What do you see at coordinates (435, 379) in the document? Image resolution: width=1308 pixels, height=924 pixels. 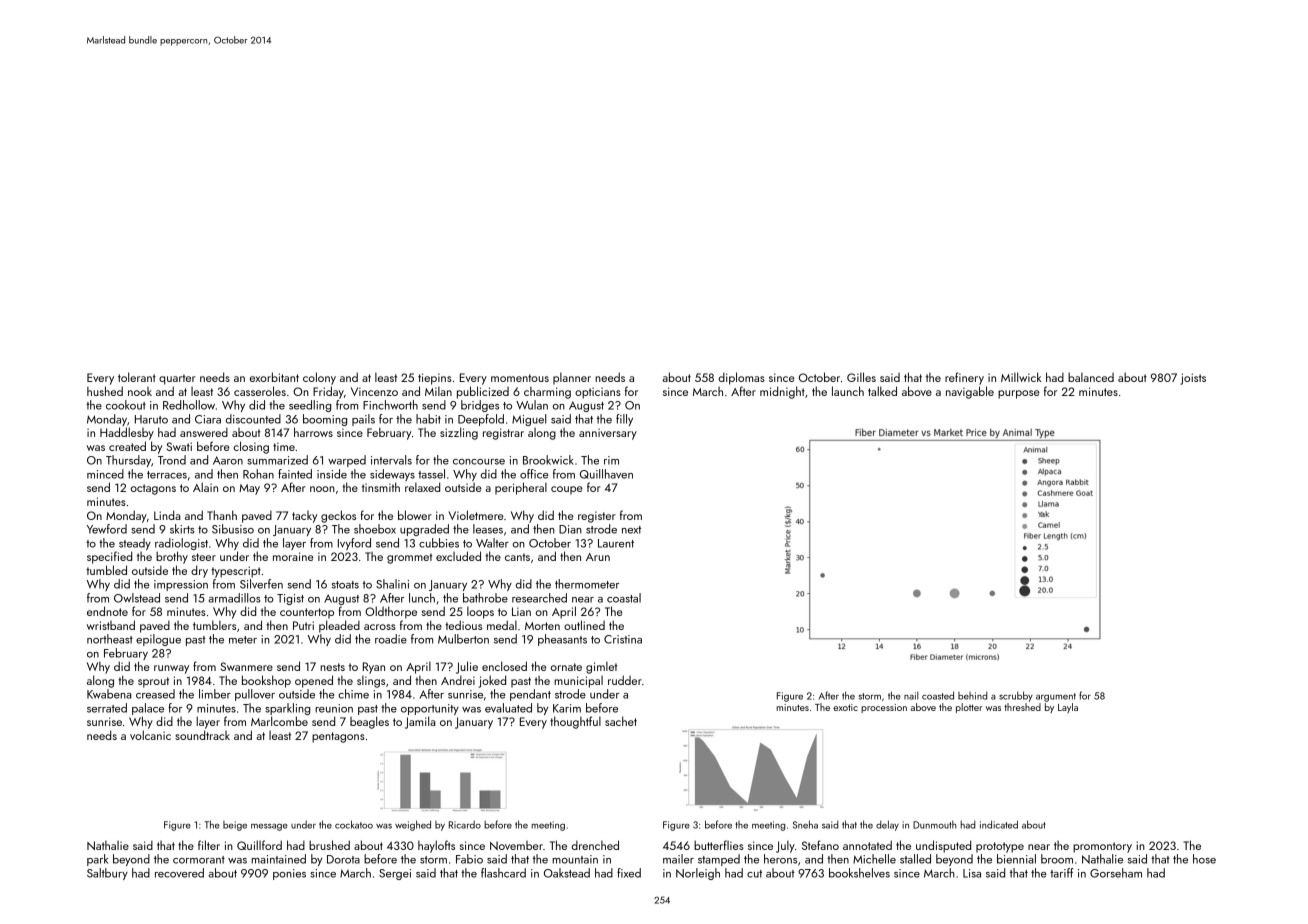 I see `tiepins` at bounding box center [435, 379].
